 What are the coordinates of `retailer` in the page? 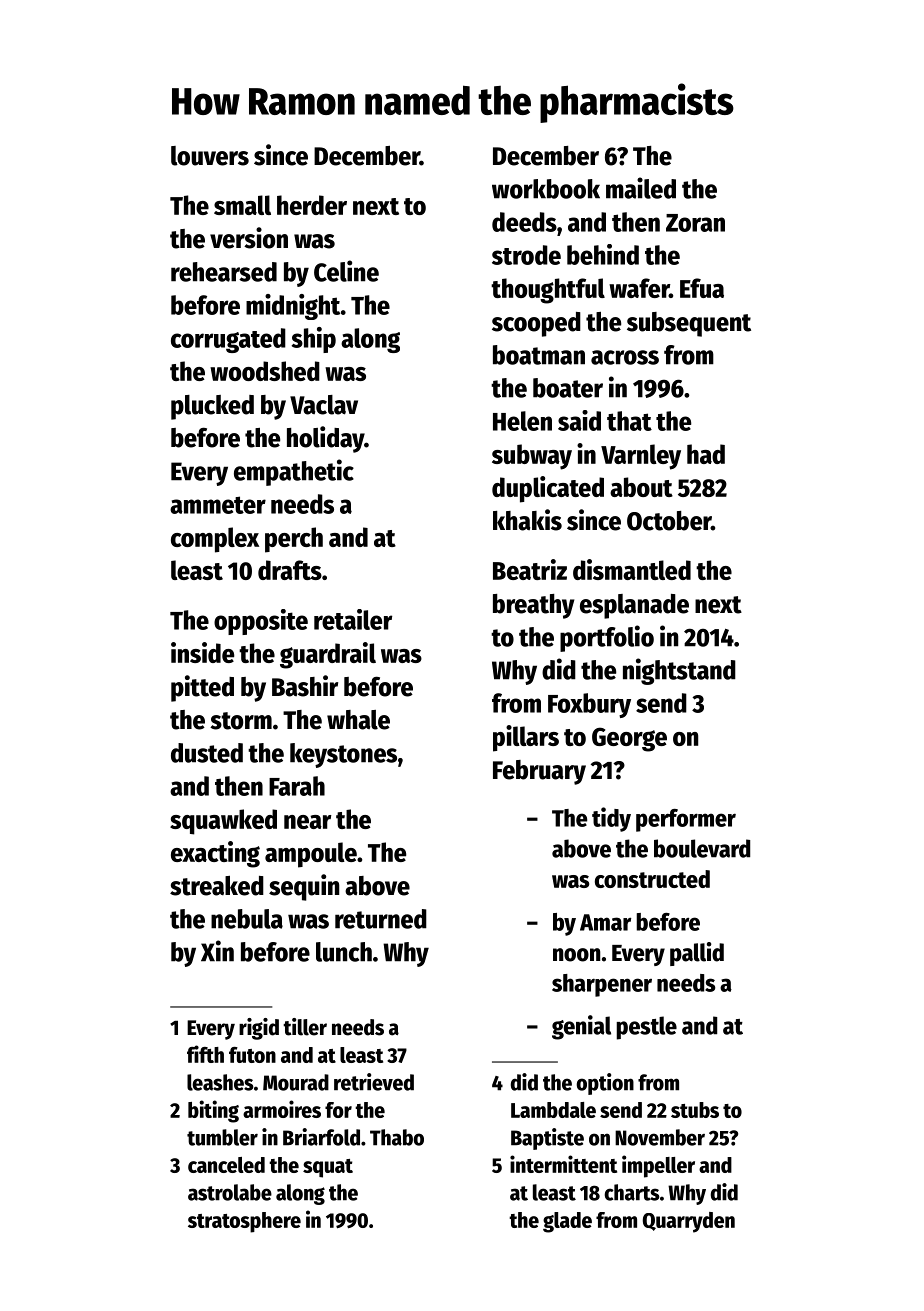 It's located at (353, 619).
